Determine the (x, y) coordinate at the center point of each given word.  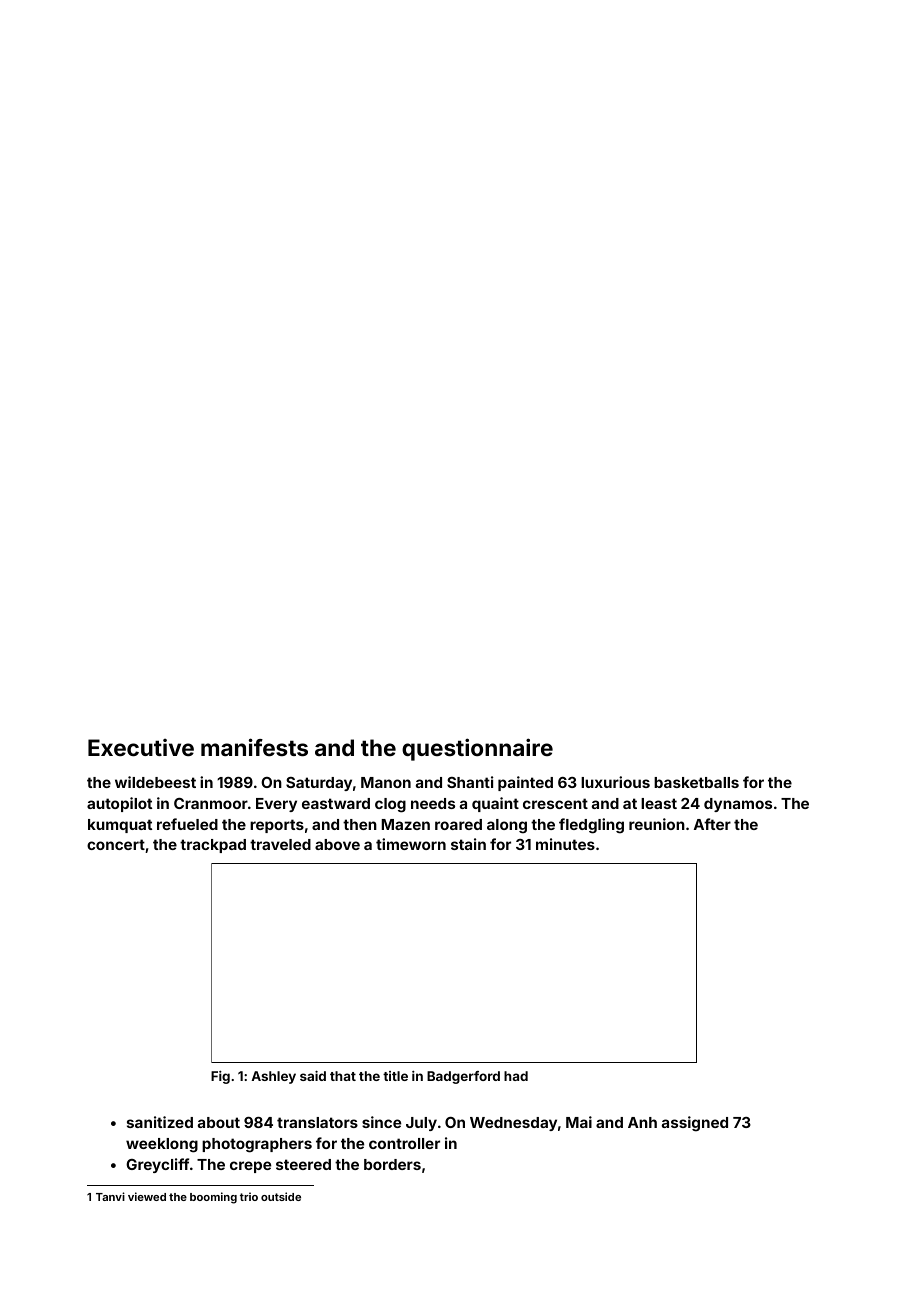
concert (116, 844)
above (337, 844)
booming (213, 1198)
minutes (565, 844)
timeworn (411, 844)
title (395, 1076)
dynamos (738, 805)
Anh (642, 1122)
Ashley (273, 1077)
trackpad (213, 846)
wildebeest (155, 782)
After (712, 824)
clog (390, 805)
